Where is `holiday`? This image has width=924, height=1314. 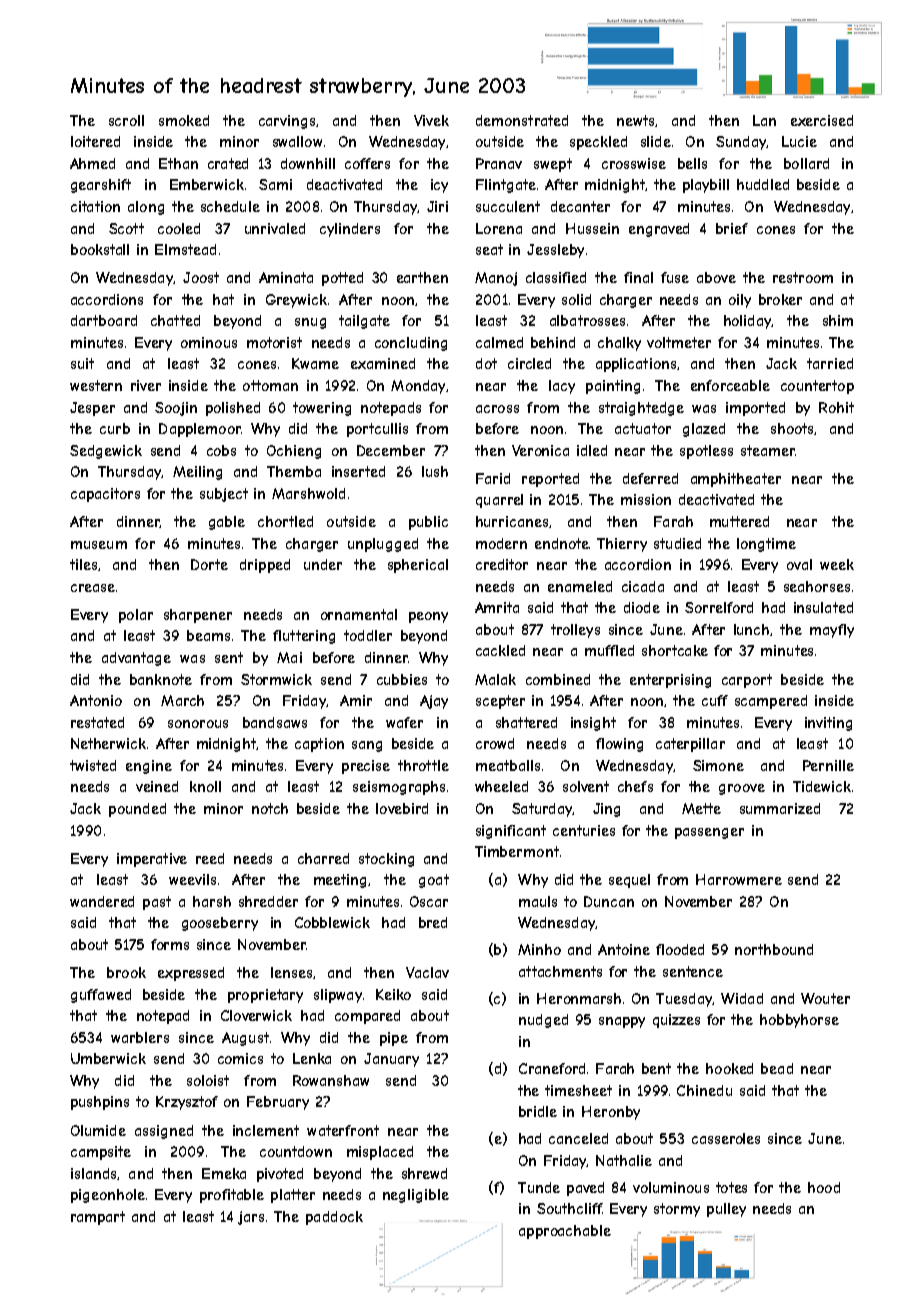
holiday is located at coordinates (748, 322).
